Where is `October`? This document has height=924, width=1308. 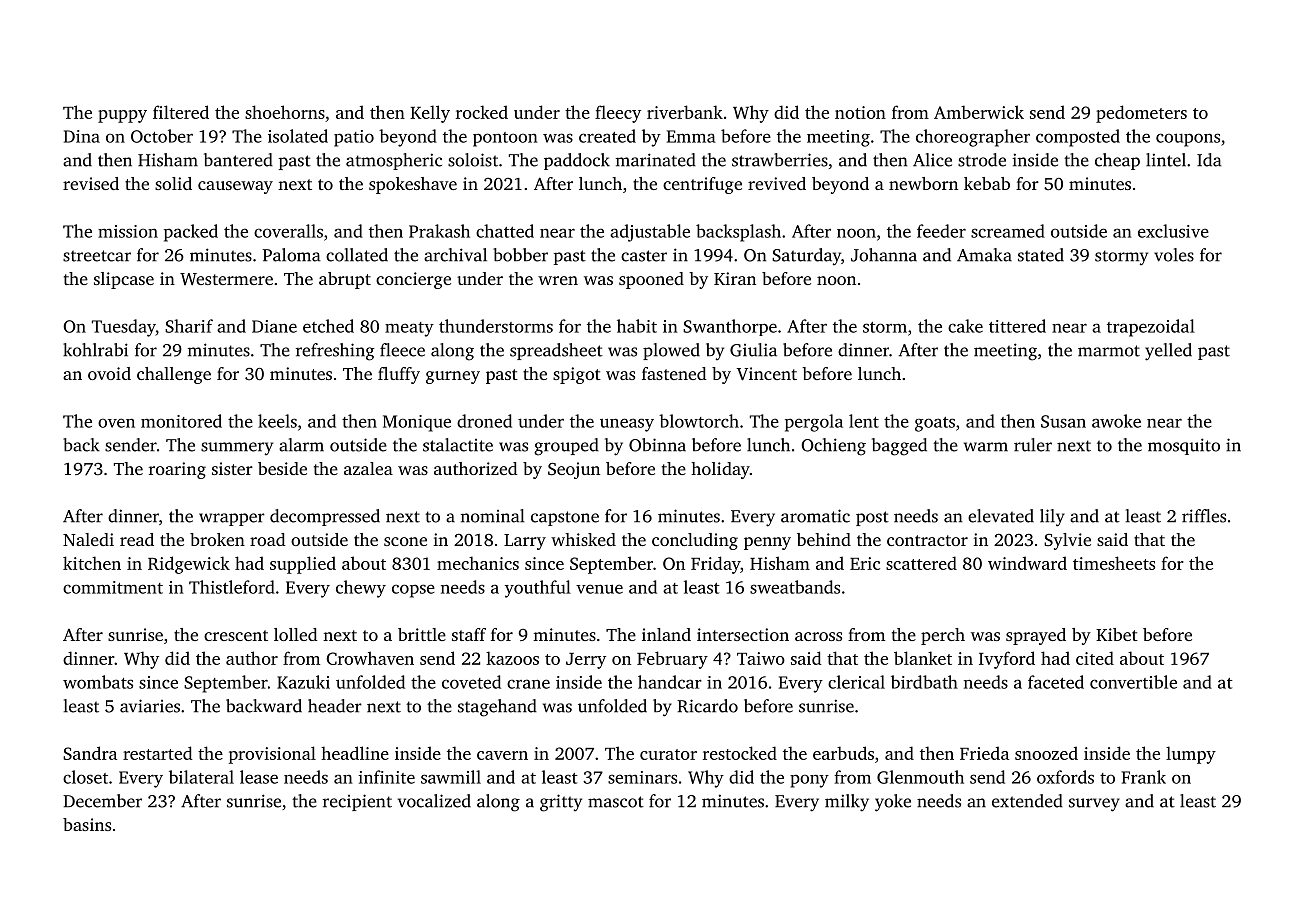 October is located at coordinates (162, 136).
